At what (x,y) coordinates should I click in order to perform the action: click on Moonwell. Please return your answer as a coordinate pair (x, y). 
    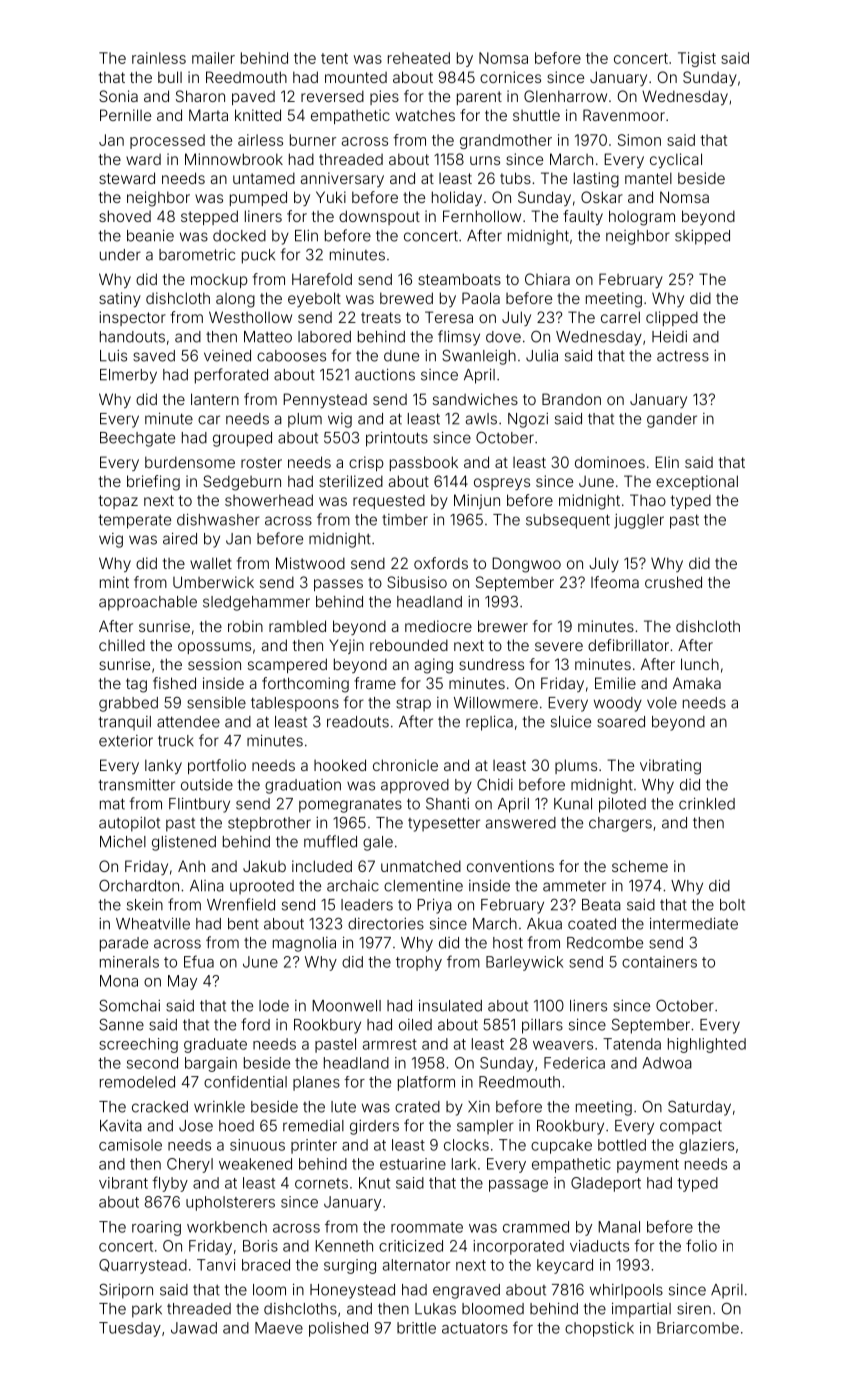
    Looking at the image, I should click on (346, 1006).
